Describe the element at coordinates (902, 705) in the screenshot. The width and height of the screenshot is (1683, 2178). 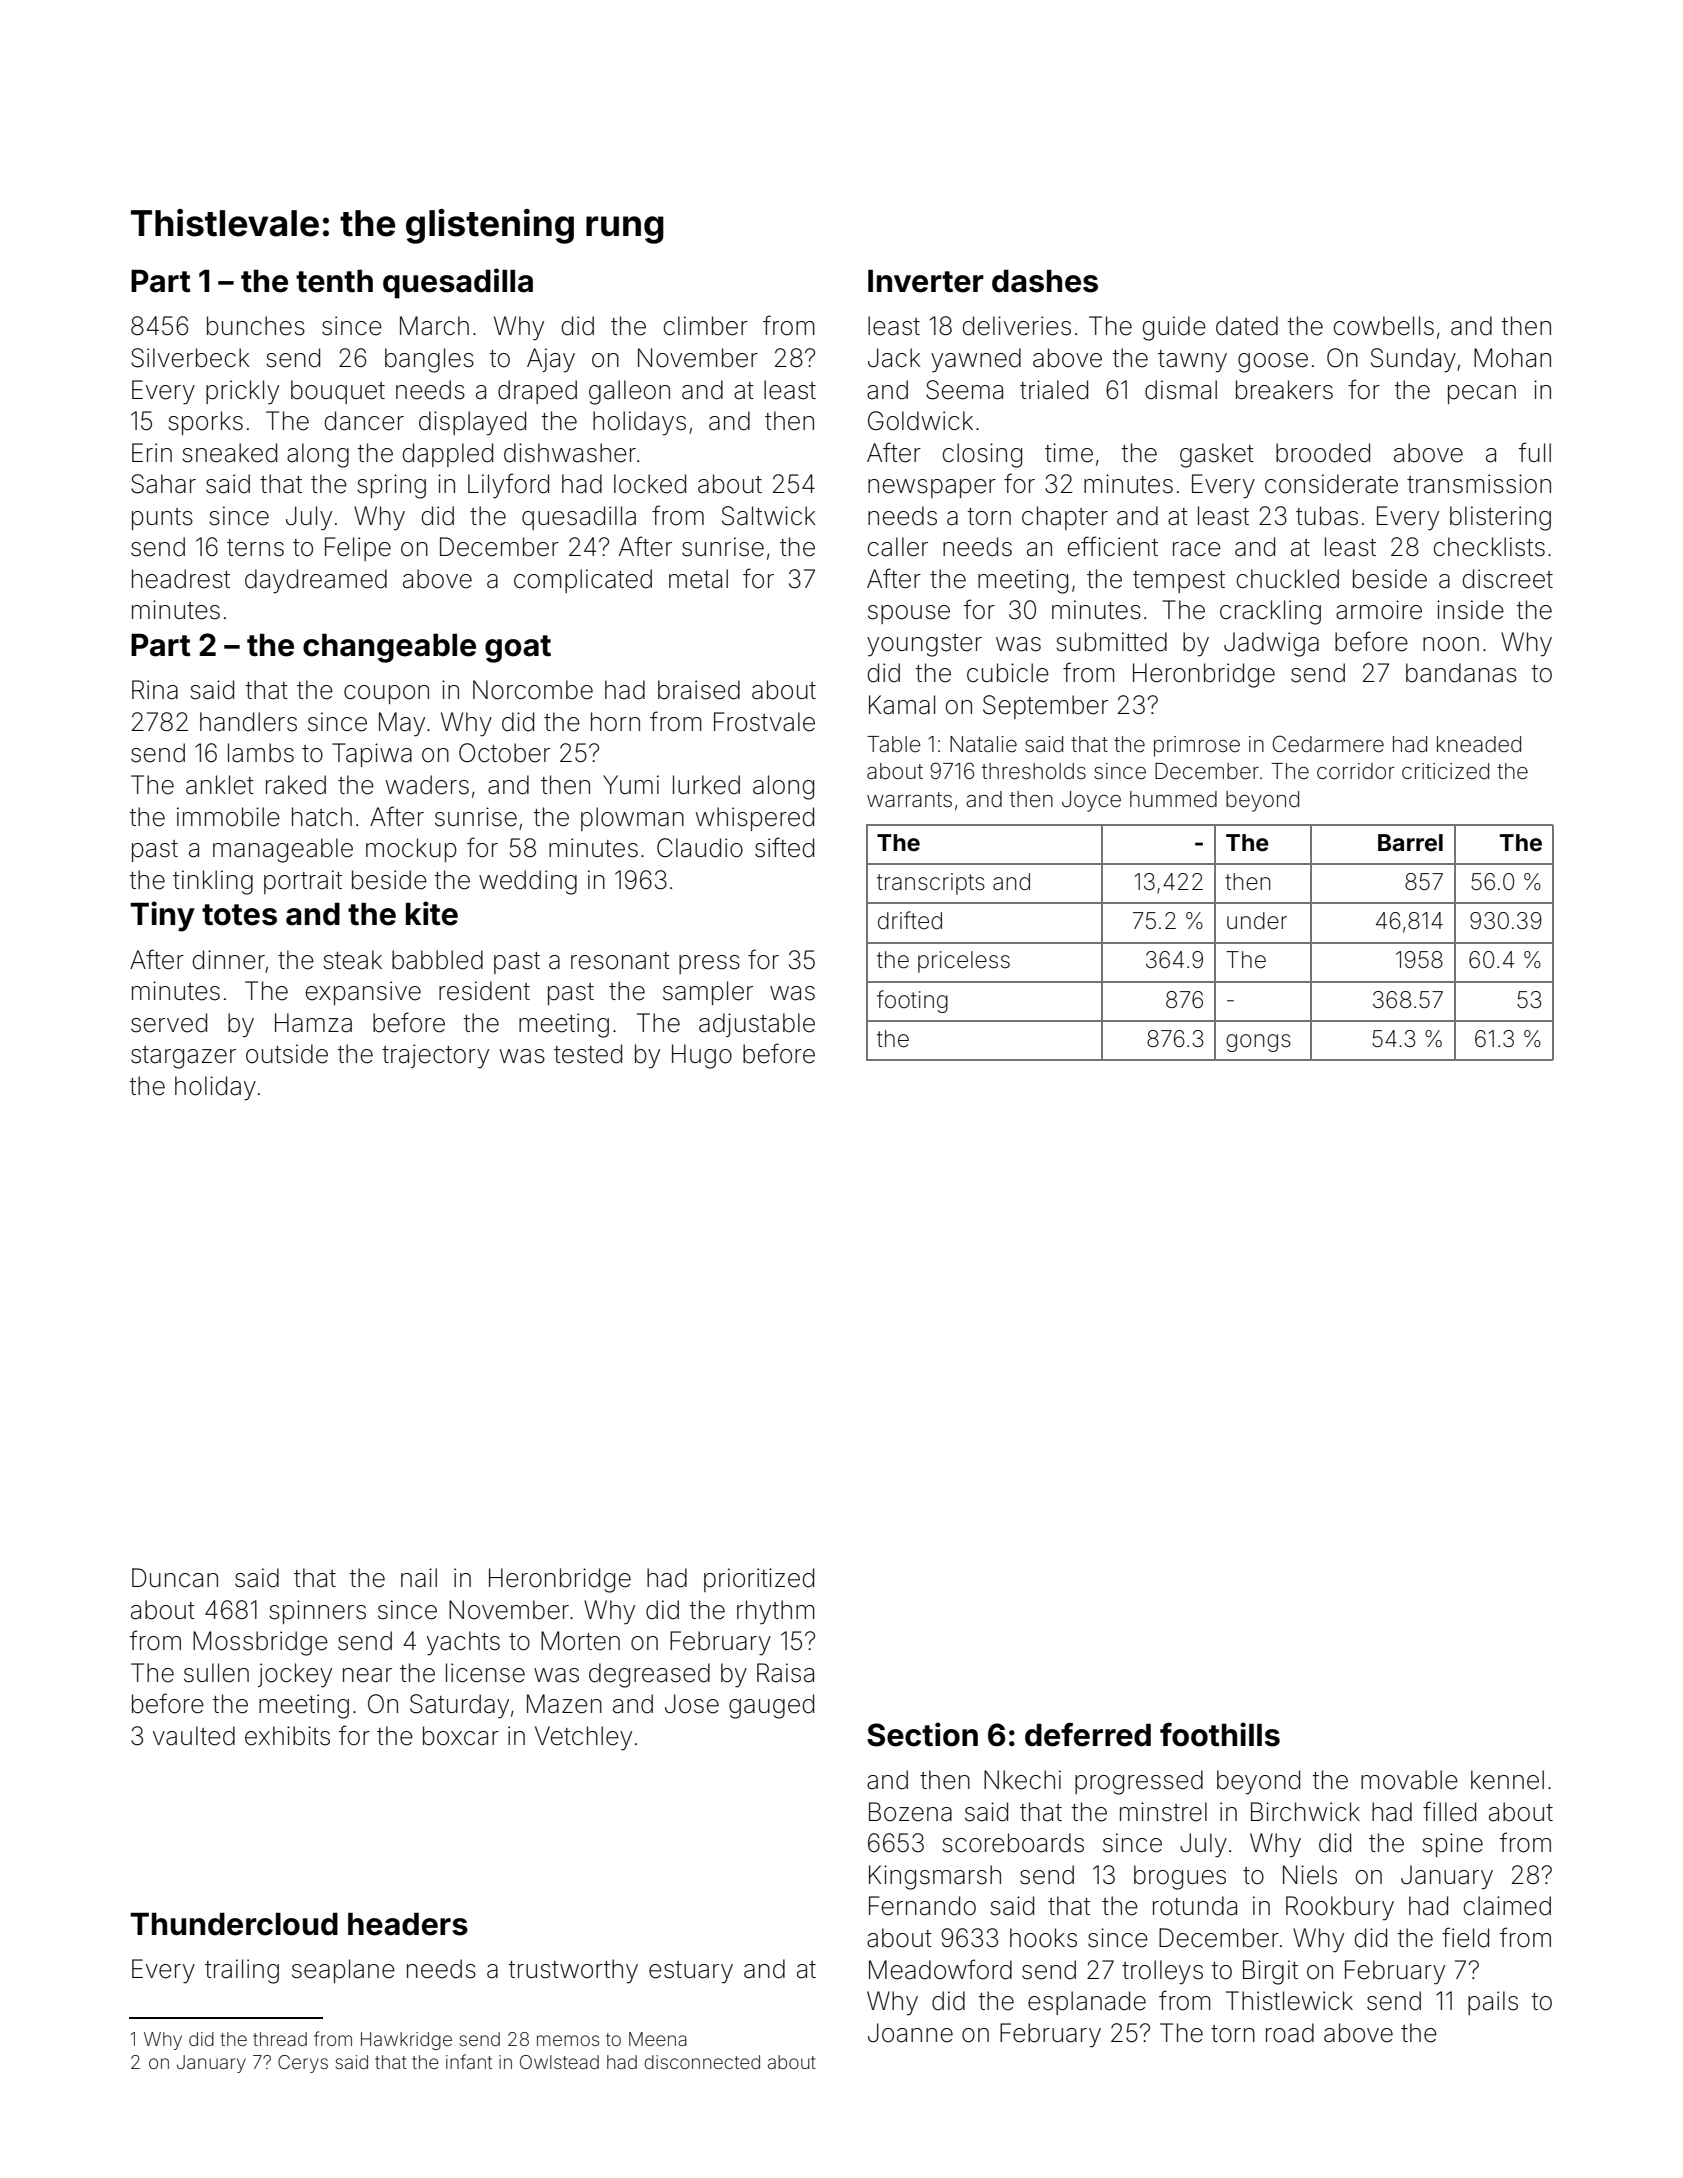
I see `Kamal` at that location.
